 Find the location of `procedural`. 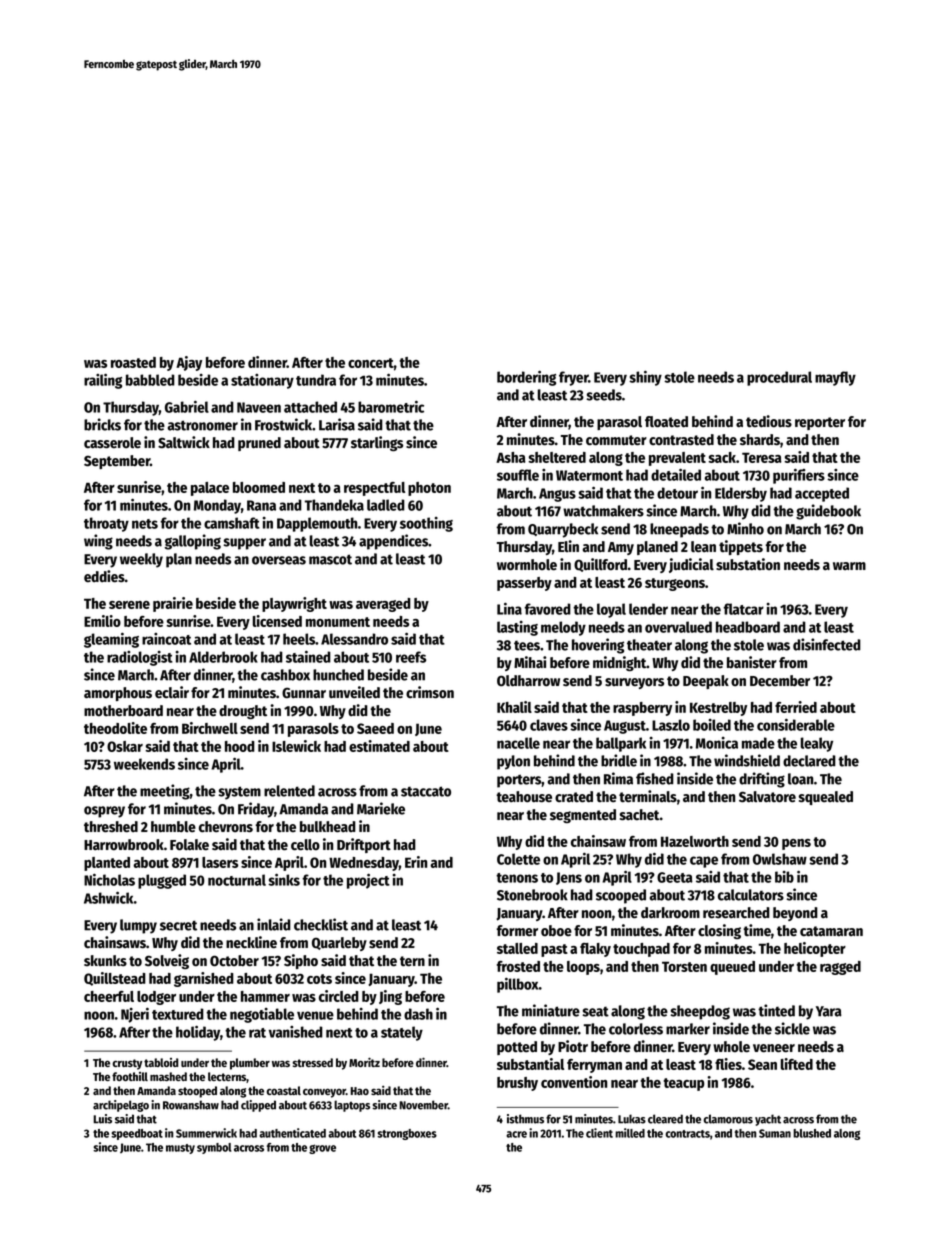

procedural is located at coordinates (779, 378).
